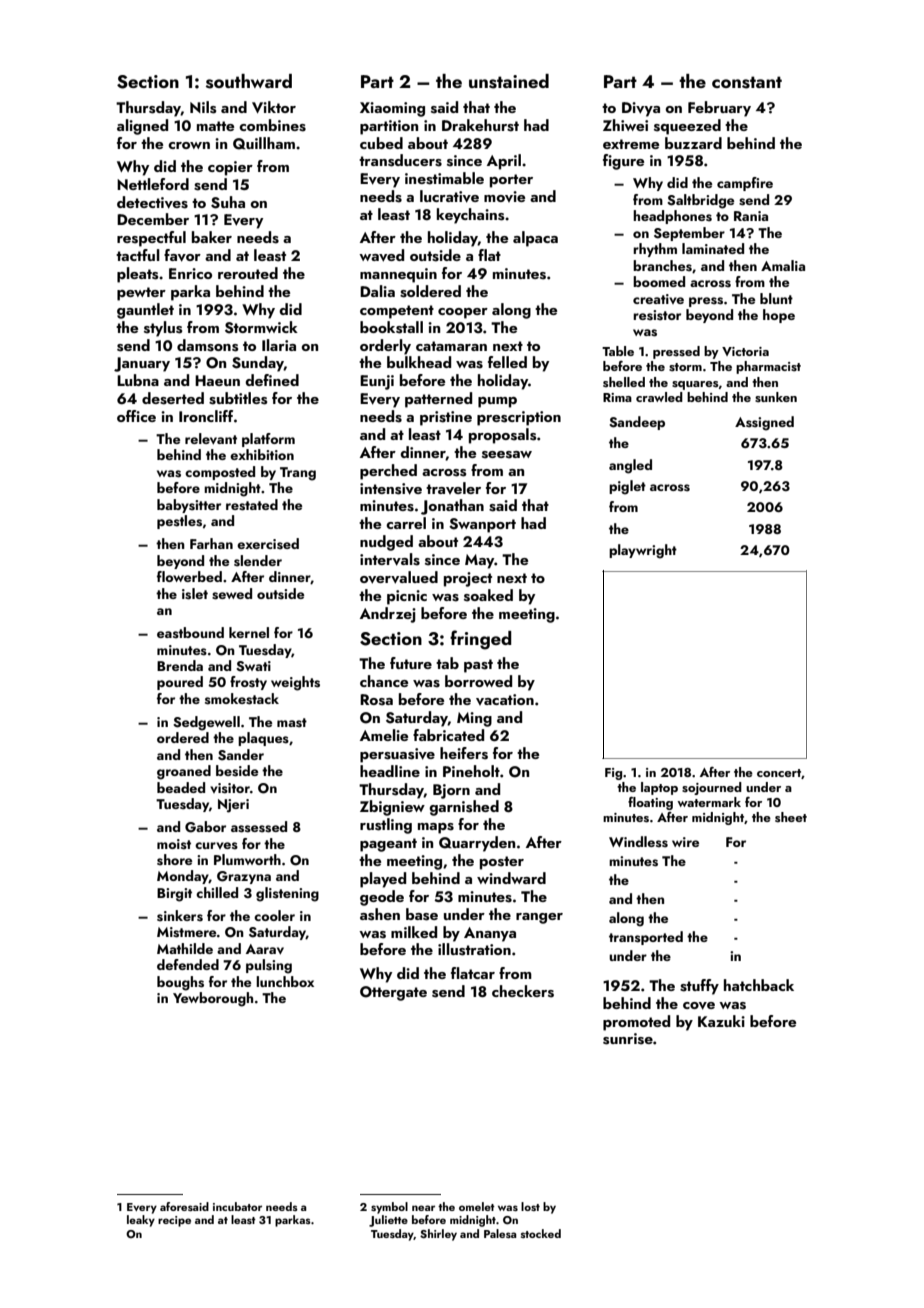 The height and width of the image is (1308, 924). Describe the element at coordinates (230, 168) in the image. I see `copier` at that location.
